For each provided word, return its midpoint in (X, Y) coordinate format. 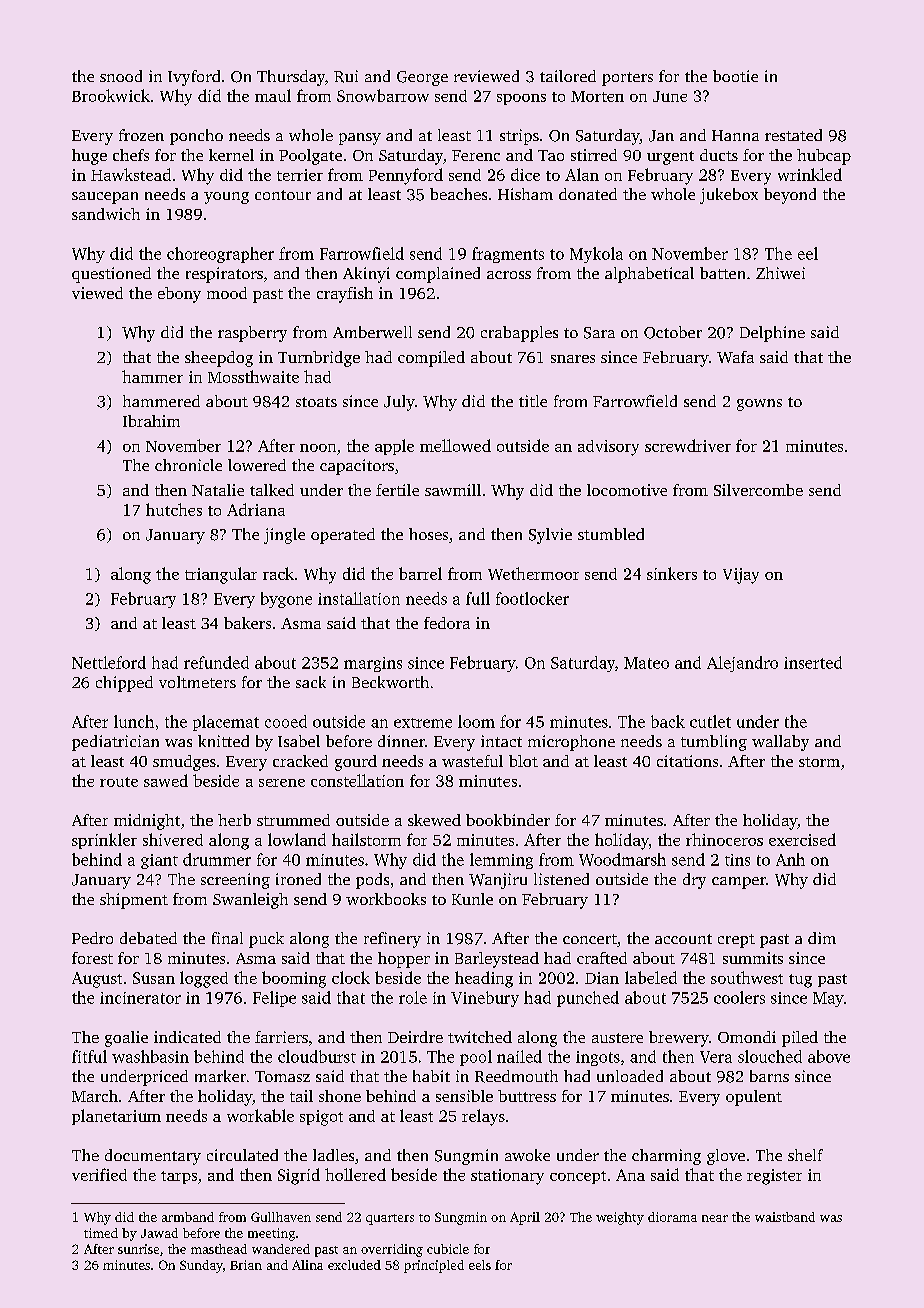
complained (438, 275)
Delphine (772, 334)
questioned (111, 275)
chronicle (188, 465)
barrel (420, 573)
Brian (246, 1265)
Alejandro (742, 664)
